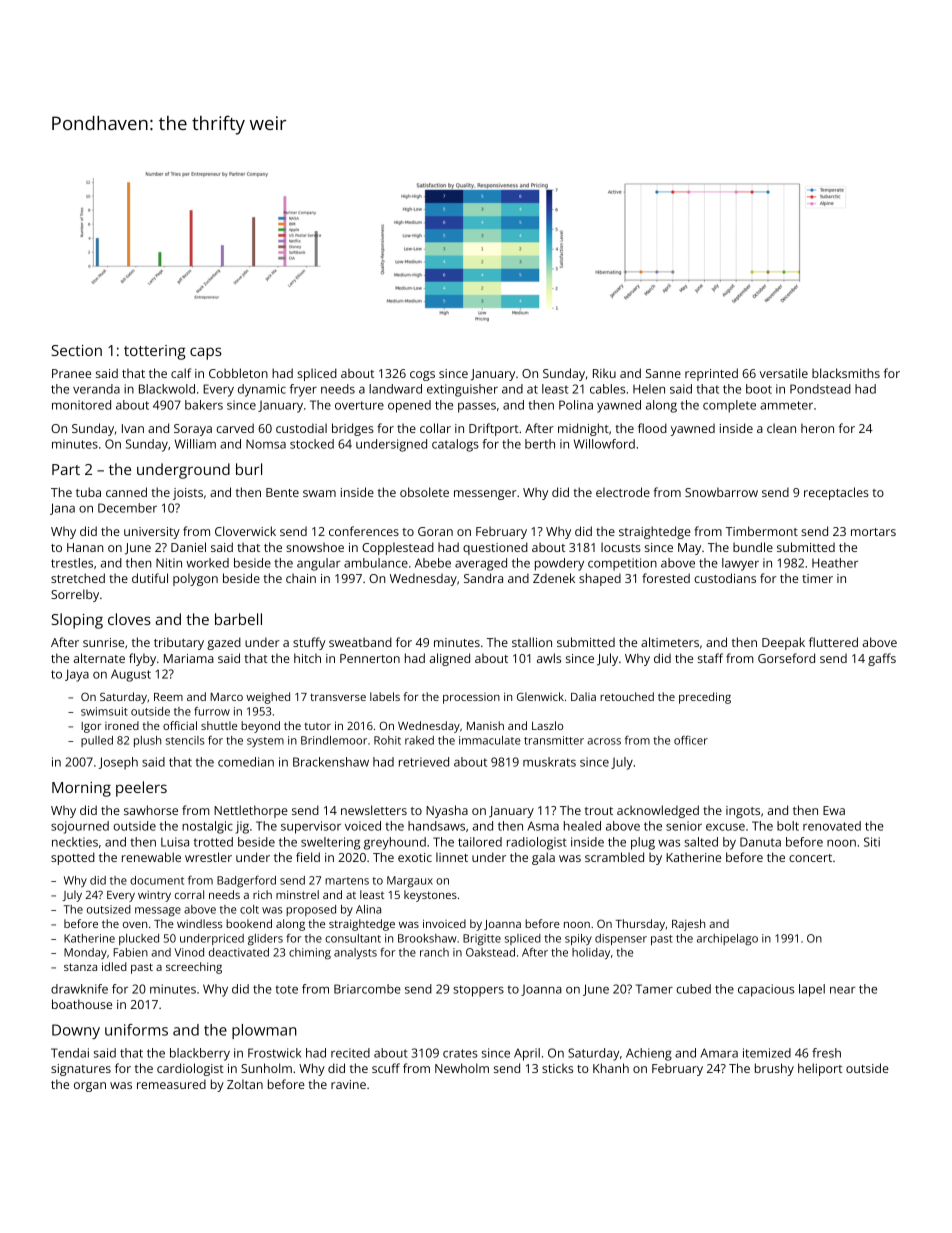 The image size is (952, 1233). What do you see at coordinates (206, 353) in the screenshot?
I see `caps` at bounding box center [206, 353].
